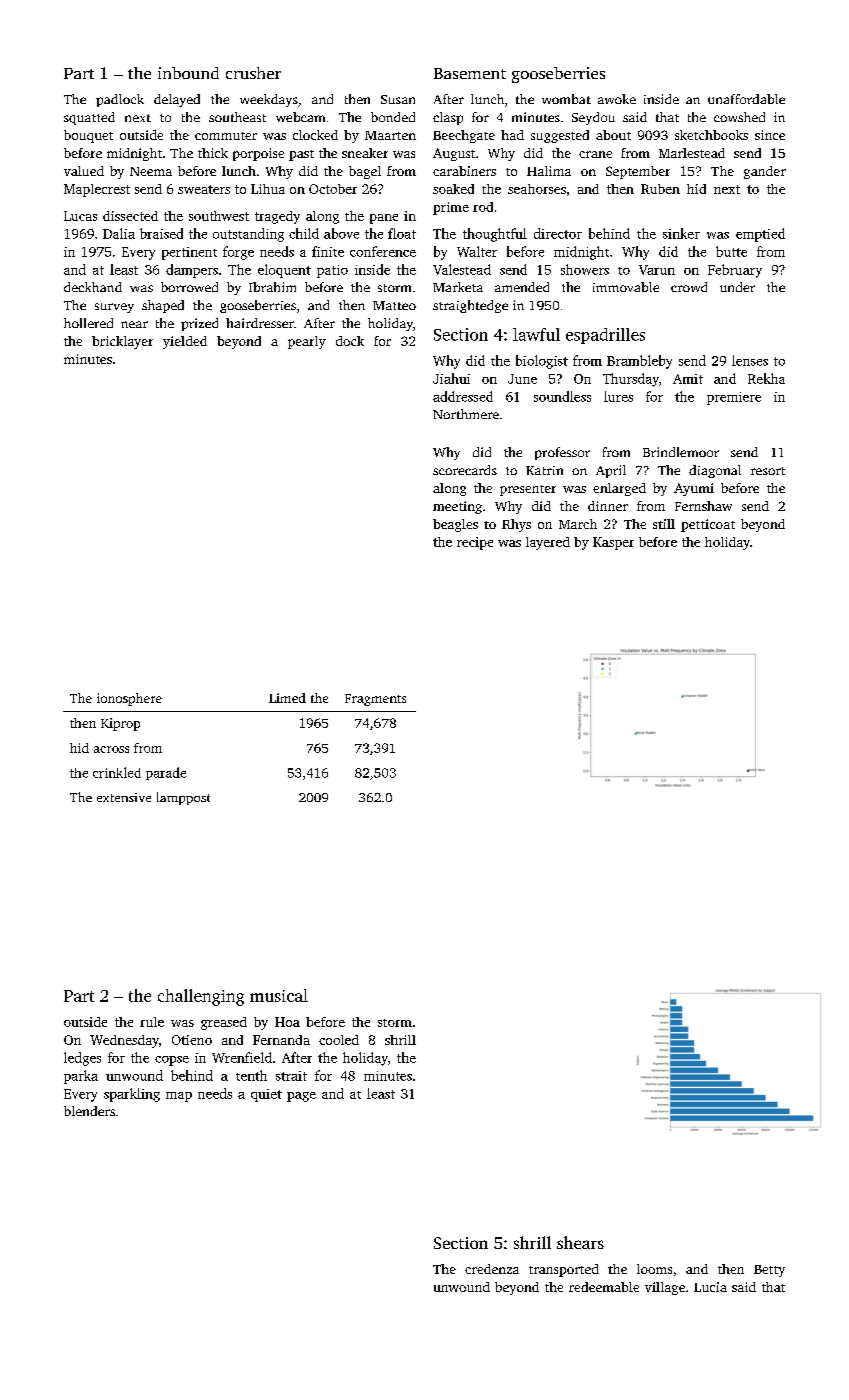 This screenshot has width=849, height=1400. Describe the element at coordinates (605, 336) in the screenshot. I see `espadrilles` at that location.
